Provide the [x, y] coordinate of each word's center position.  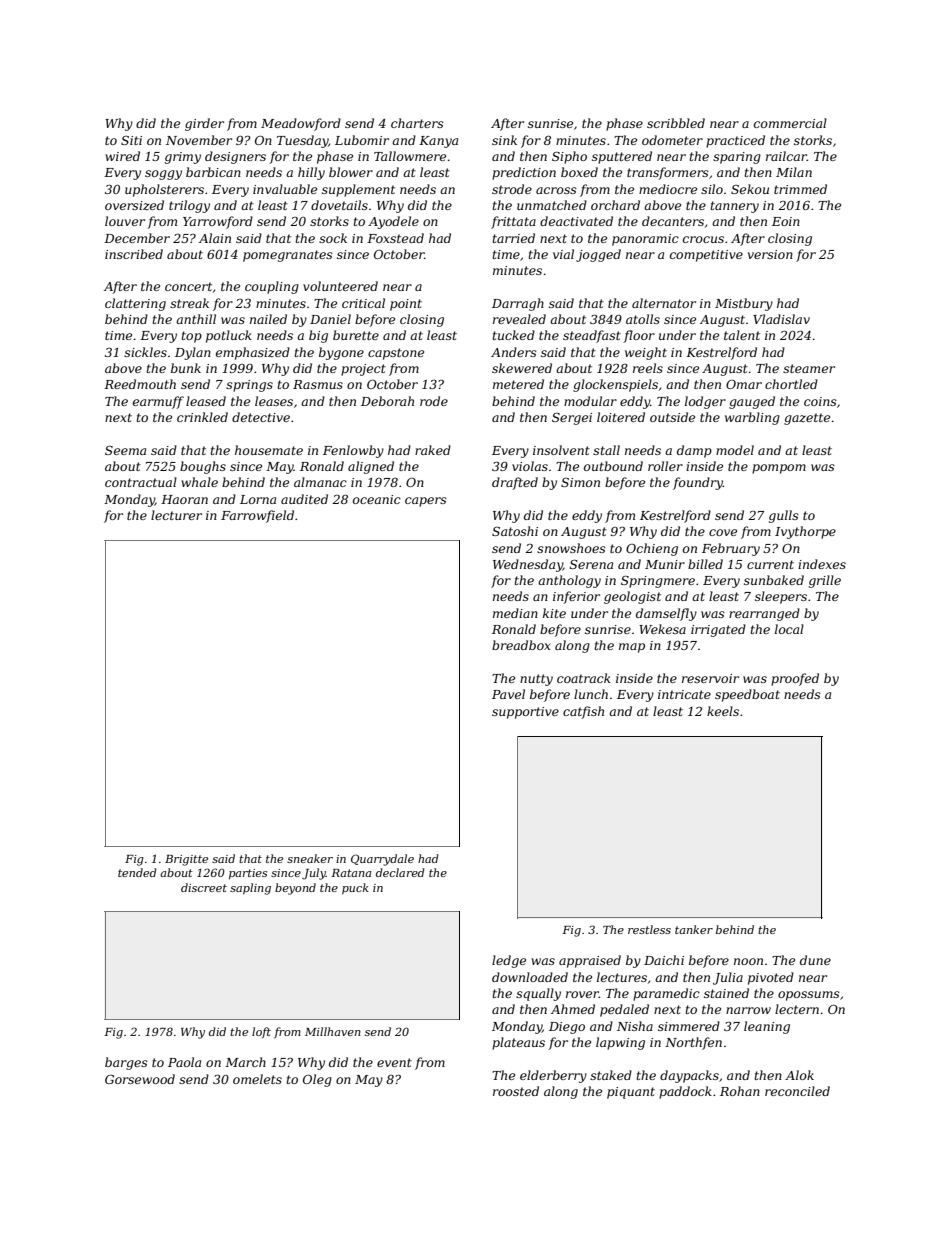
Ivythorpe [805, 532]
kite [554, 613]
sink [504, 140]
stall [606, 450]
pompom [779, 469]
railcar [786, 156]
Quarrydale [382, 860]
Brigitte [186, 860]
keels [723, 711]
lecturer [176, 515]
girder [204, 124]
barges [126, 1063]
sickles [145, 352]
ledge [509, 961]
